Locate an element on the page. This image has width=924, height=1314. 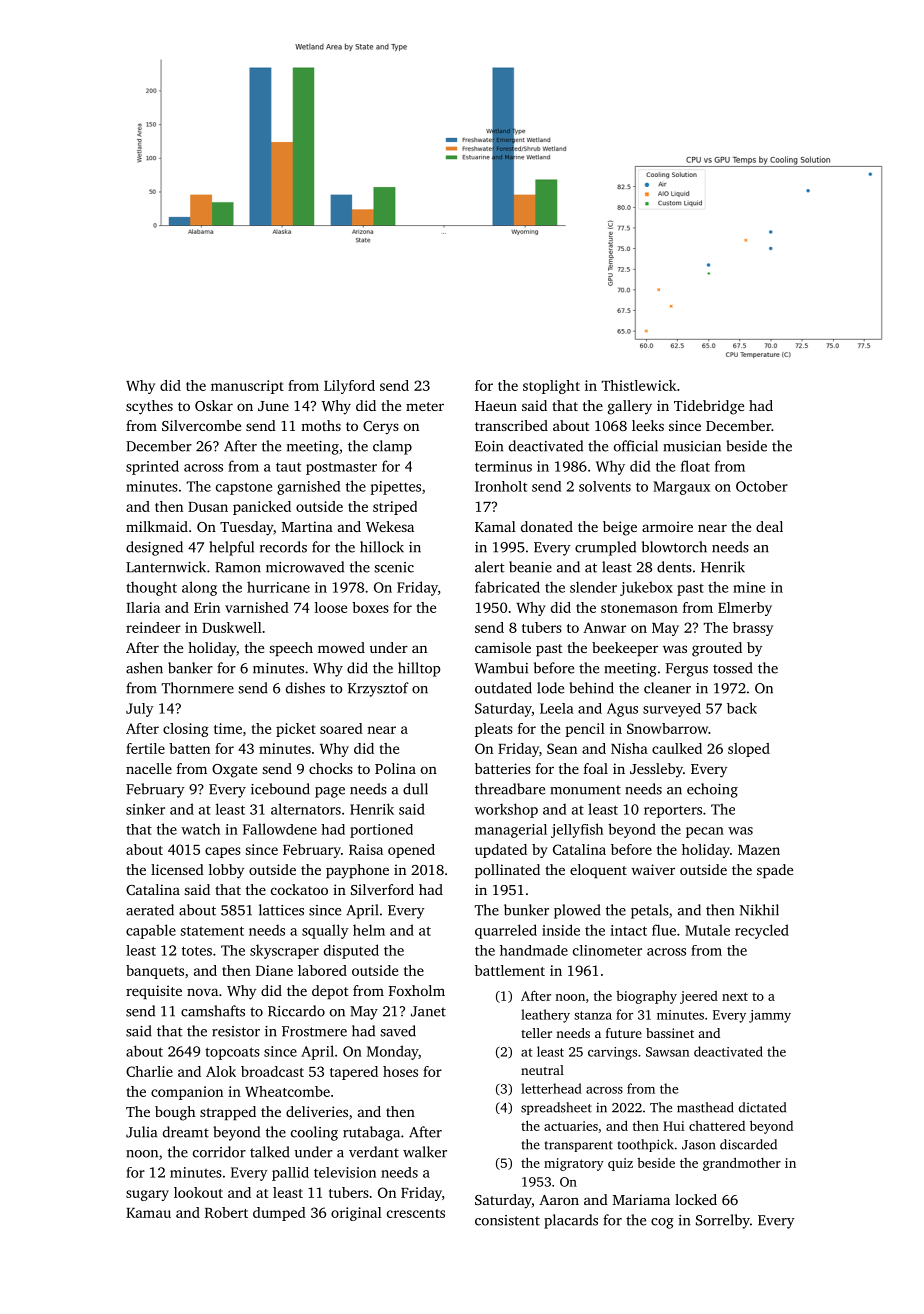
postmaster is located at coordinates (341, 468).
